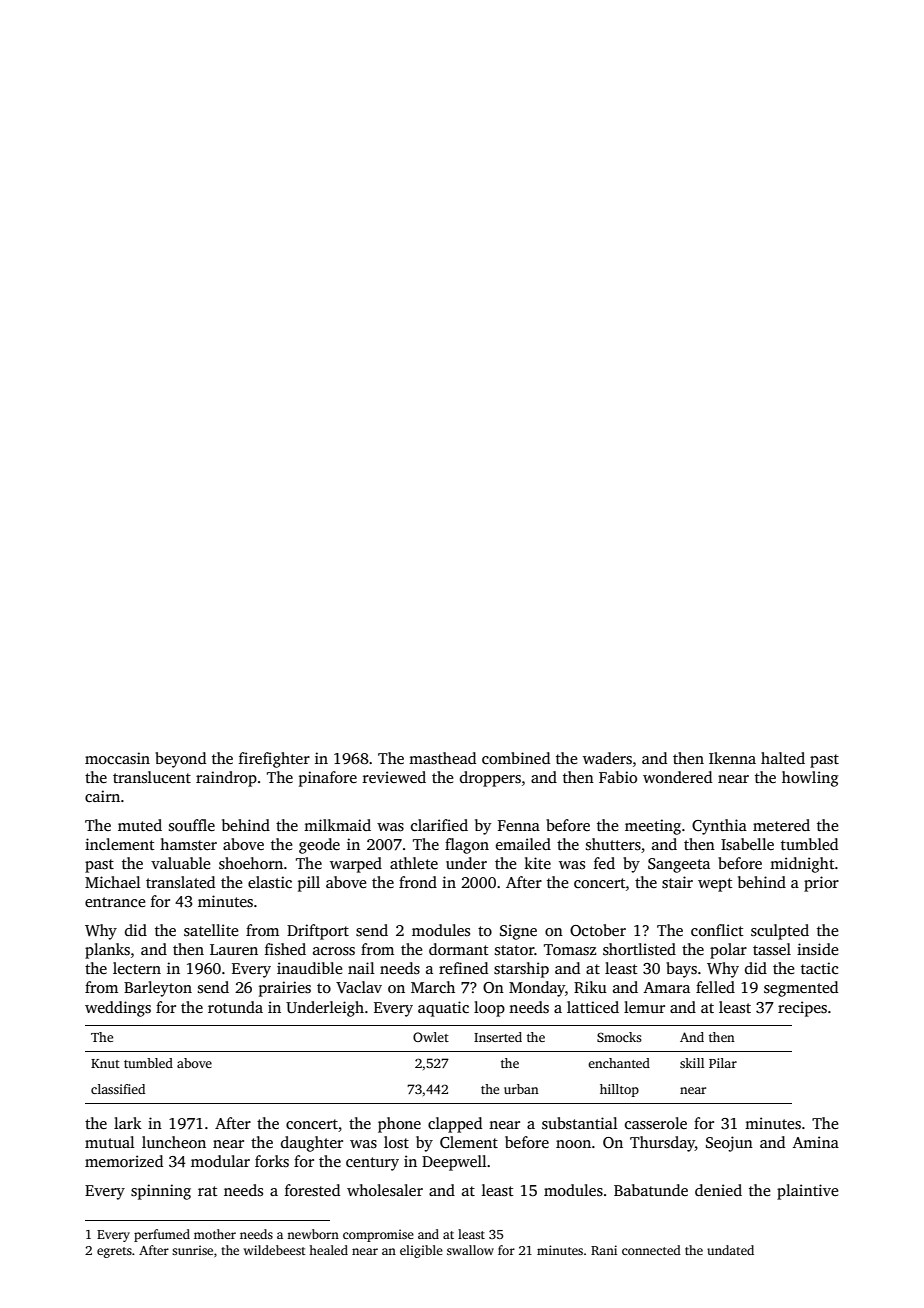 The image size is (924, 1308). What do you see at coordinates (681, 970) in the image?
I see `bays` at bounding box center [681, 970].
